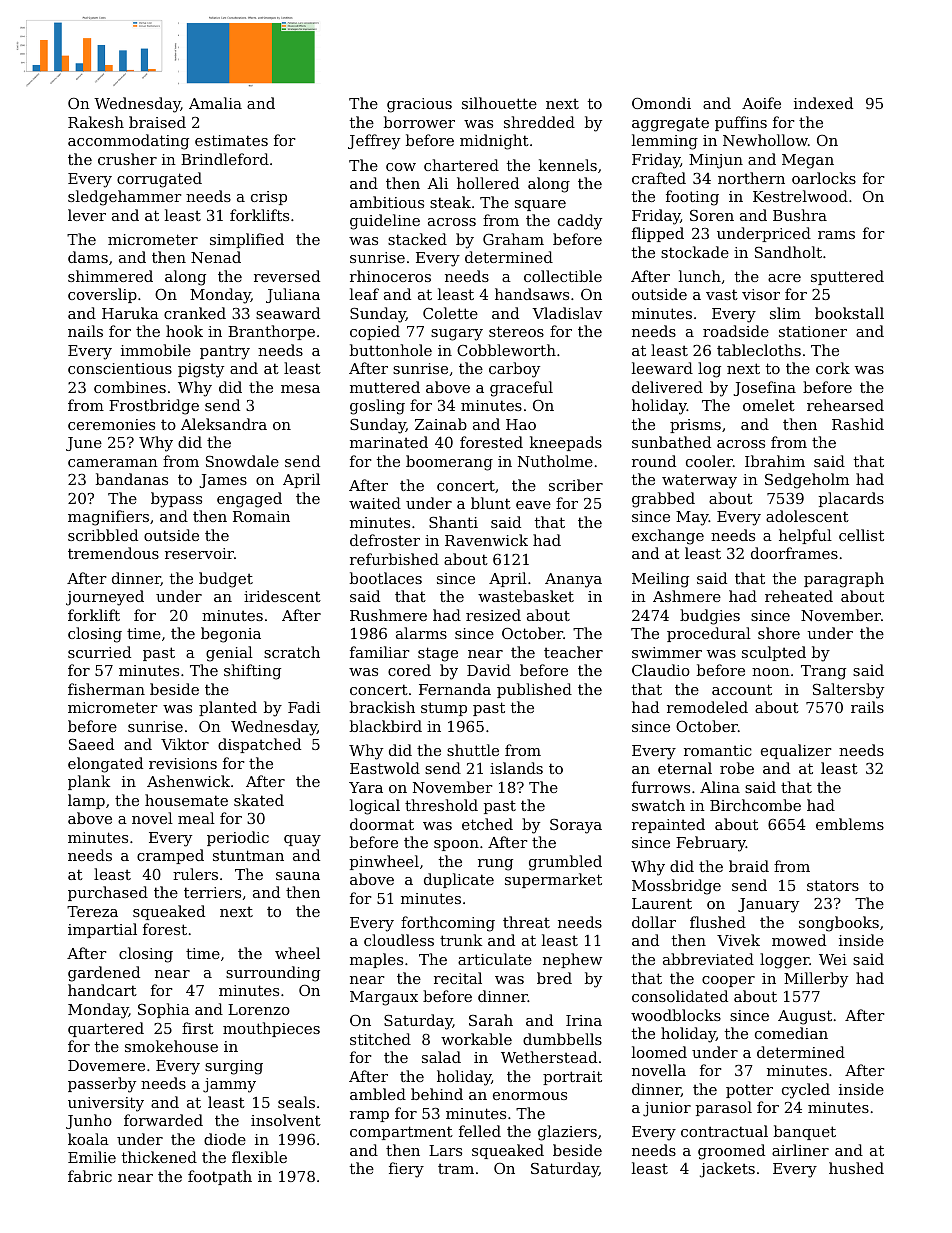  I want to click on rails, so click(867, 707).
